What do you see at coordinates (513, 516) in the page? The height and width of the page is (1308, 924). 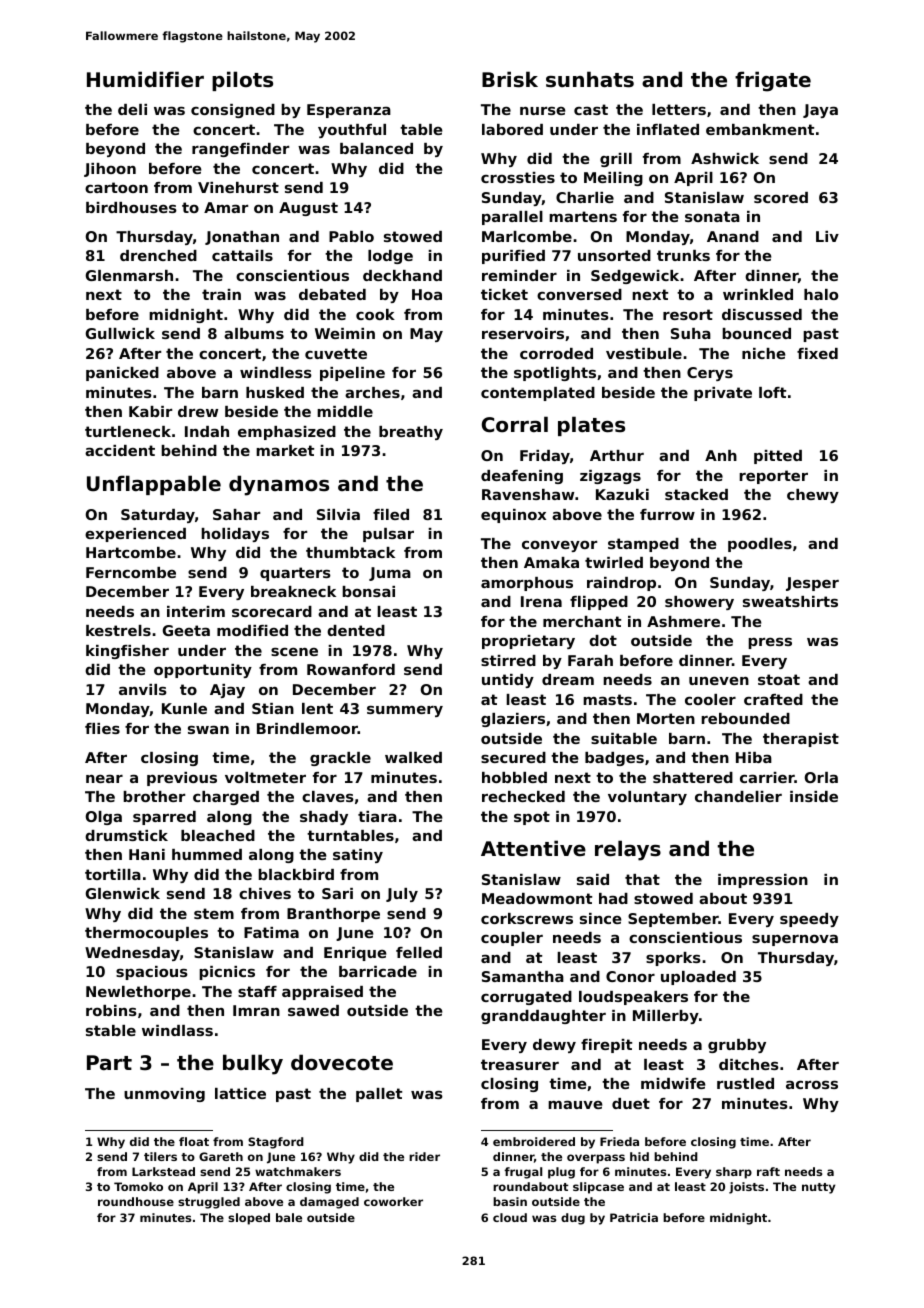 I see `equinox` at bounding box center [513, 516].
